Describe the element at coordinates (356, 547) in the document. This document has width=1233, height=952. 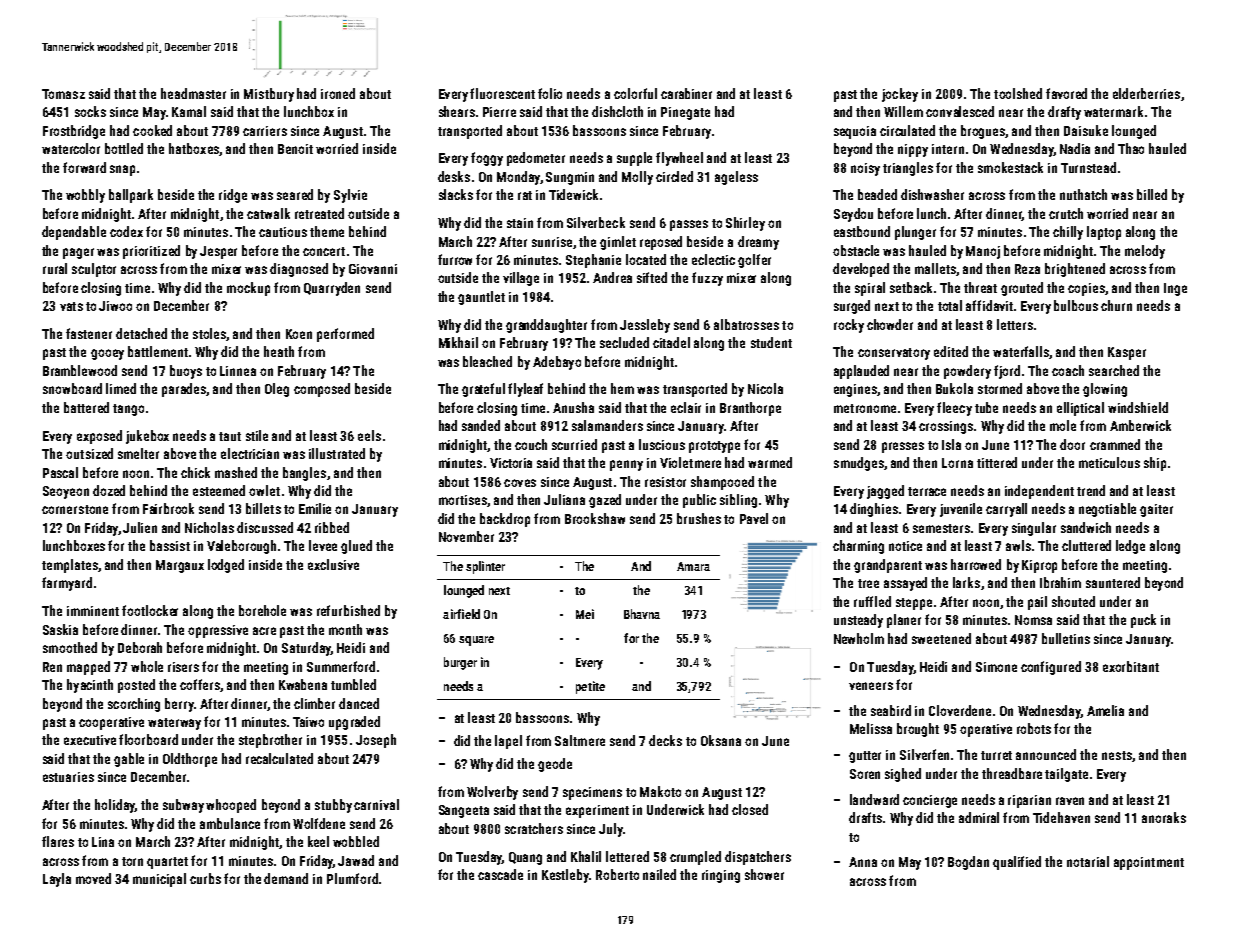
I see `glued` at that location.
